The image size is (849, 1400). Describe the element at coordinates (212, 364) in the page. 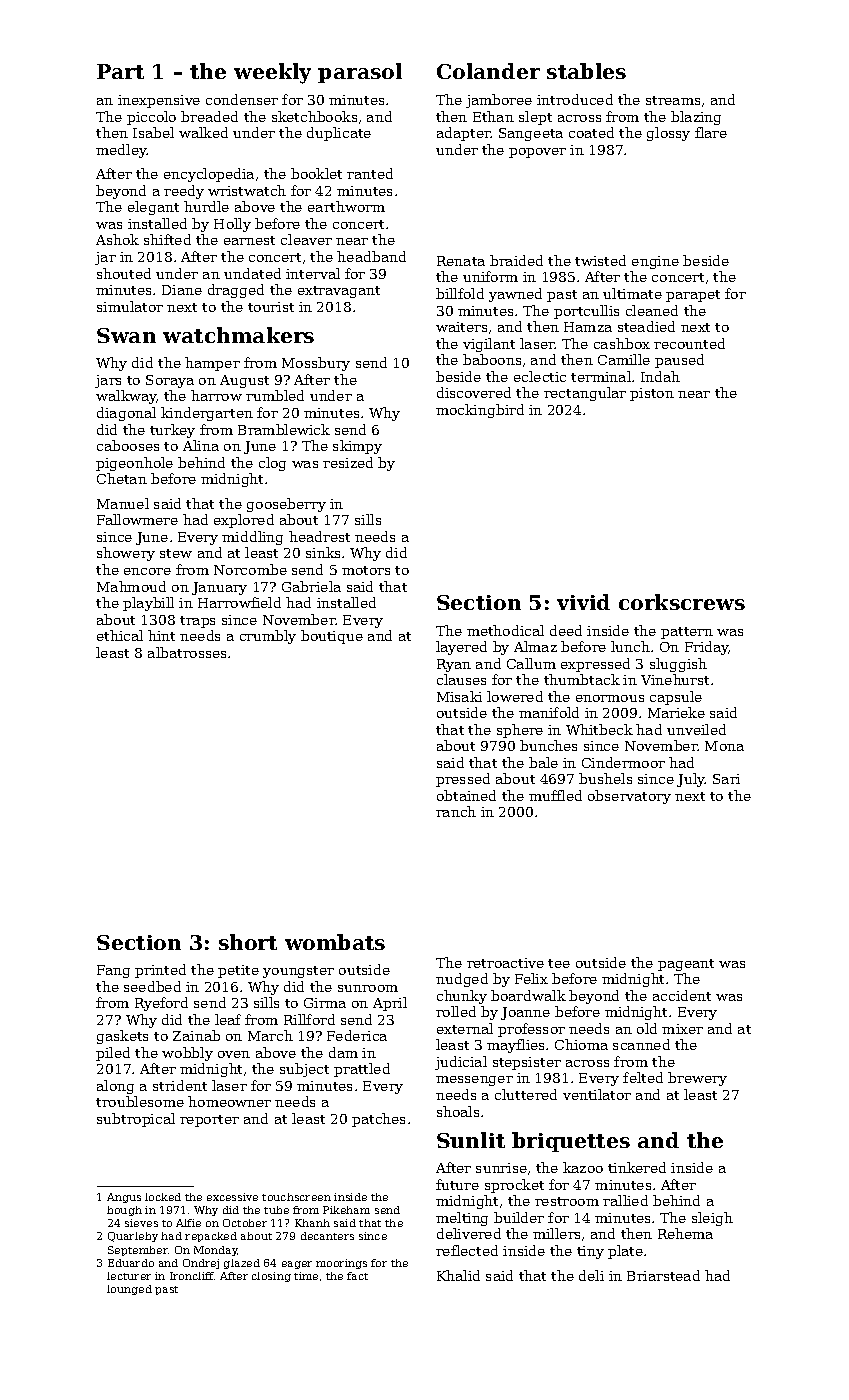

I see `hamper` at that location.
